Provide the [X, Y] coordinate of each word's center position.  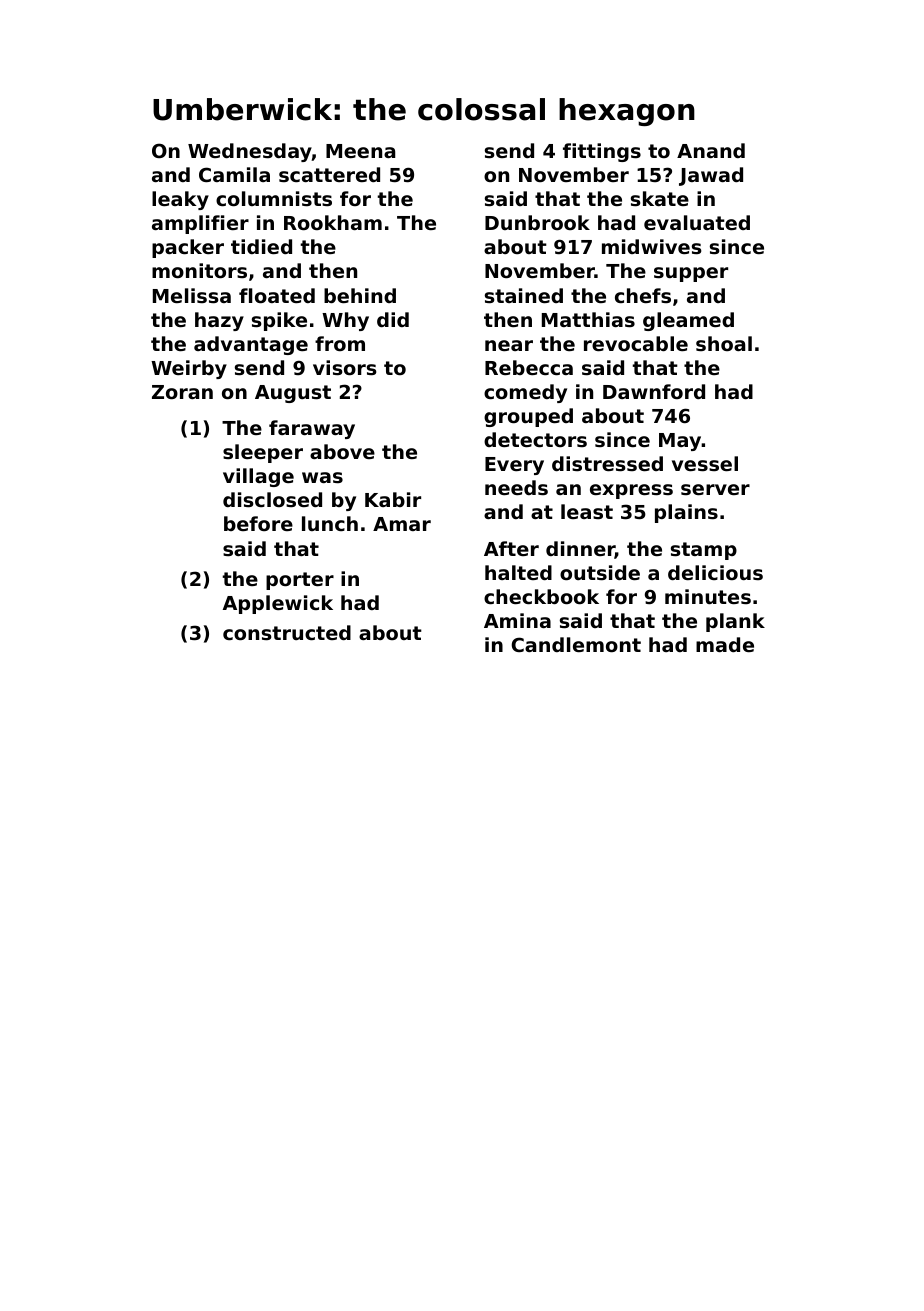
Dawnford [654, 391]
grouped [528, 417]
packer [188, 248]
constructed [287, 633]
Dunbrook [537, 222]
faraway [312, 429]
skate [660, 199]
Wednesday [250, 152]
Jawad [711, 176]
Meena [360, 151]
